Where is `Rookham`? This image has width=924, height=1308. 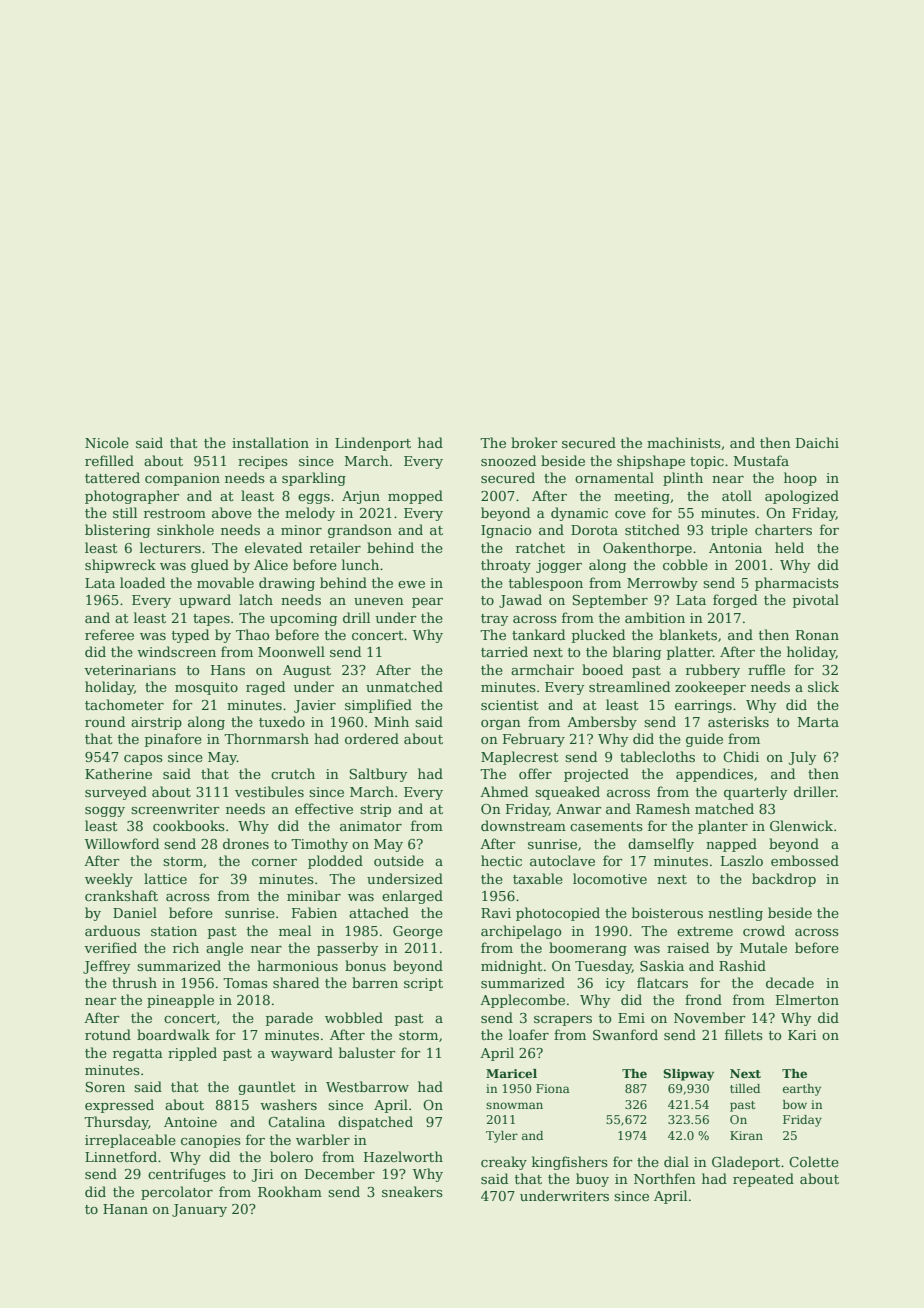
Rookham is located at coordinates (290, 1191).
